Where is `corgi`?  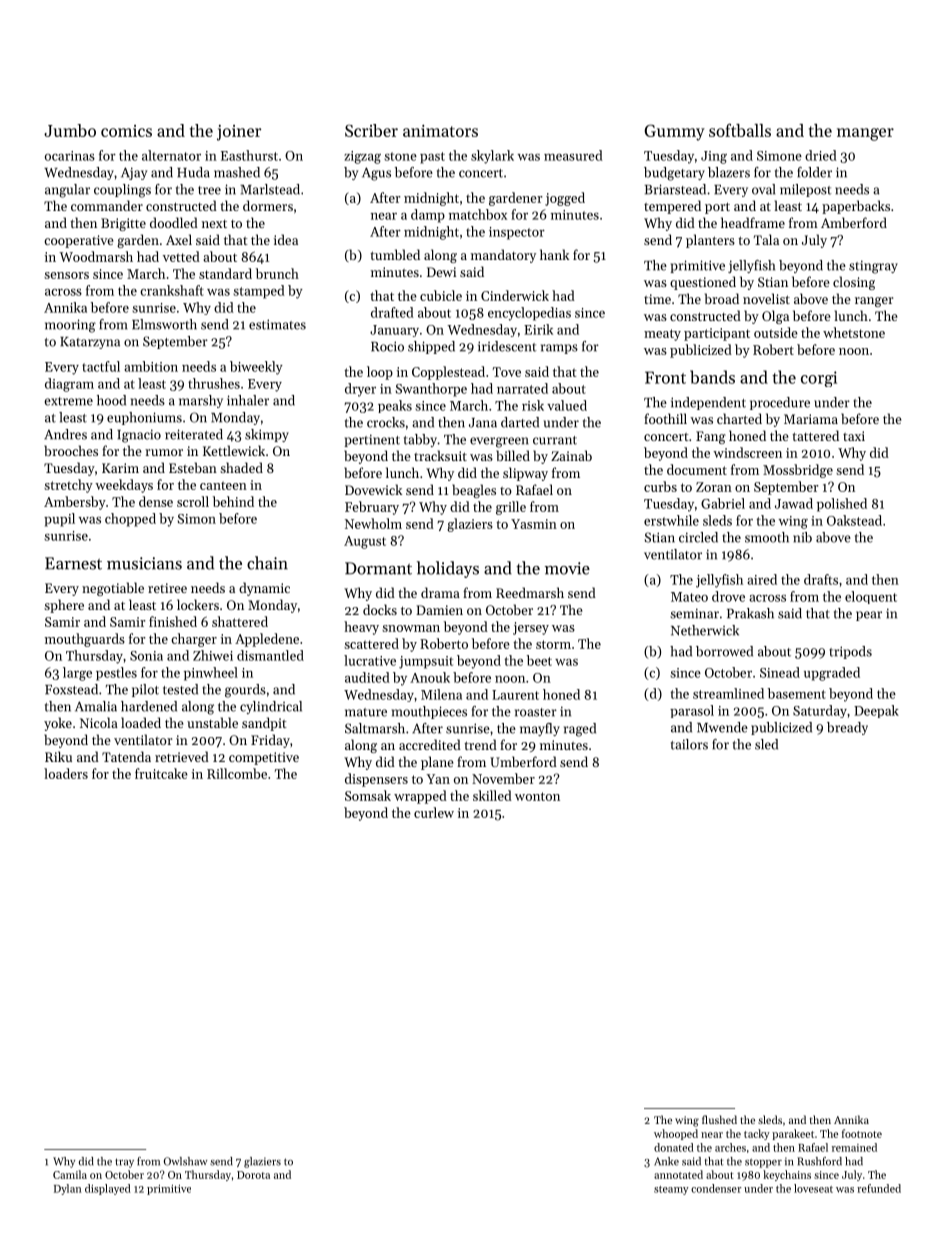 corgi is located at coordinates (819, 379).
